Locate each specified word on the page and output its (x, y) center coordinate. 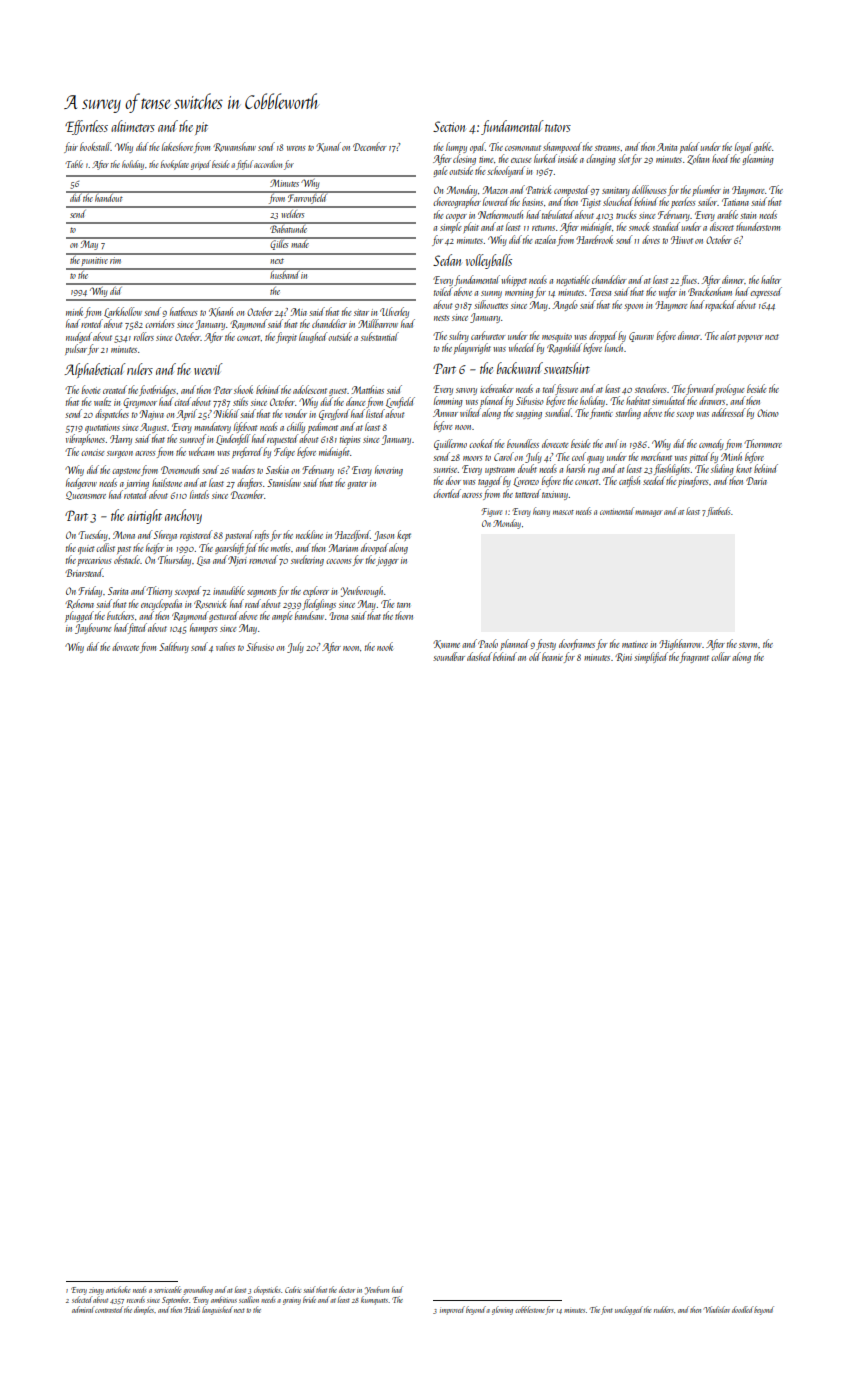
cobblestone (530, 1309)
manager (649, 513)
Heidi (192, 1309)
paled (689, 147)
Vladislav (717, 1309)
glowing (502, 1310)
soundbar (449, 656)
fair (71, 147)
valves (225, 646)
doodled (743, 1309)
